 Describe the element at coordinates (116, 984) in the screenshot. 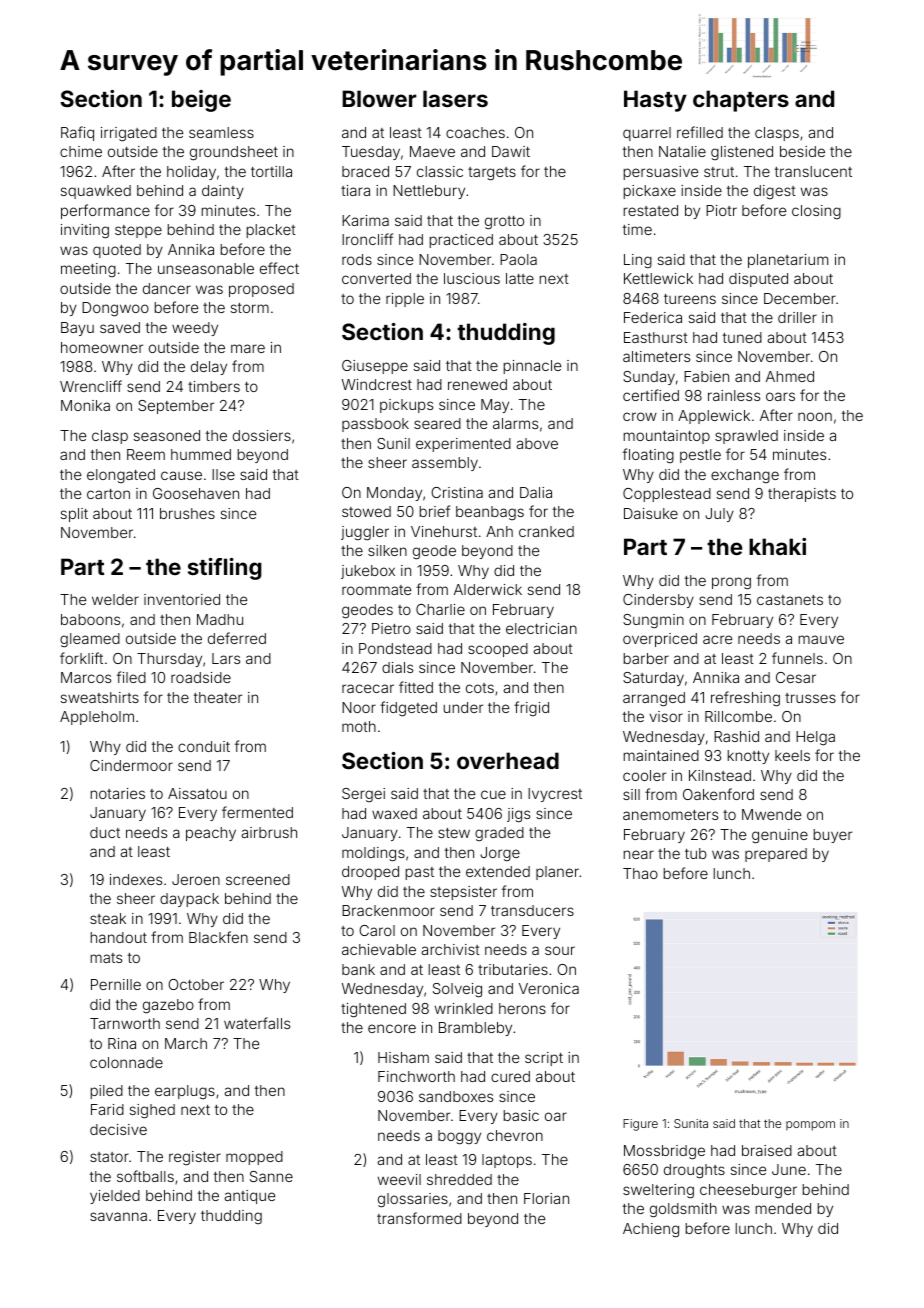

I see `Pernille` at that location.
